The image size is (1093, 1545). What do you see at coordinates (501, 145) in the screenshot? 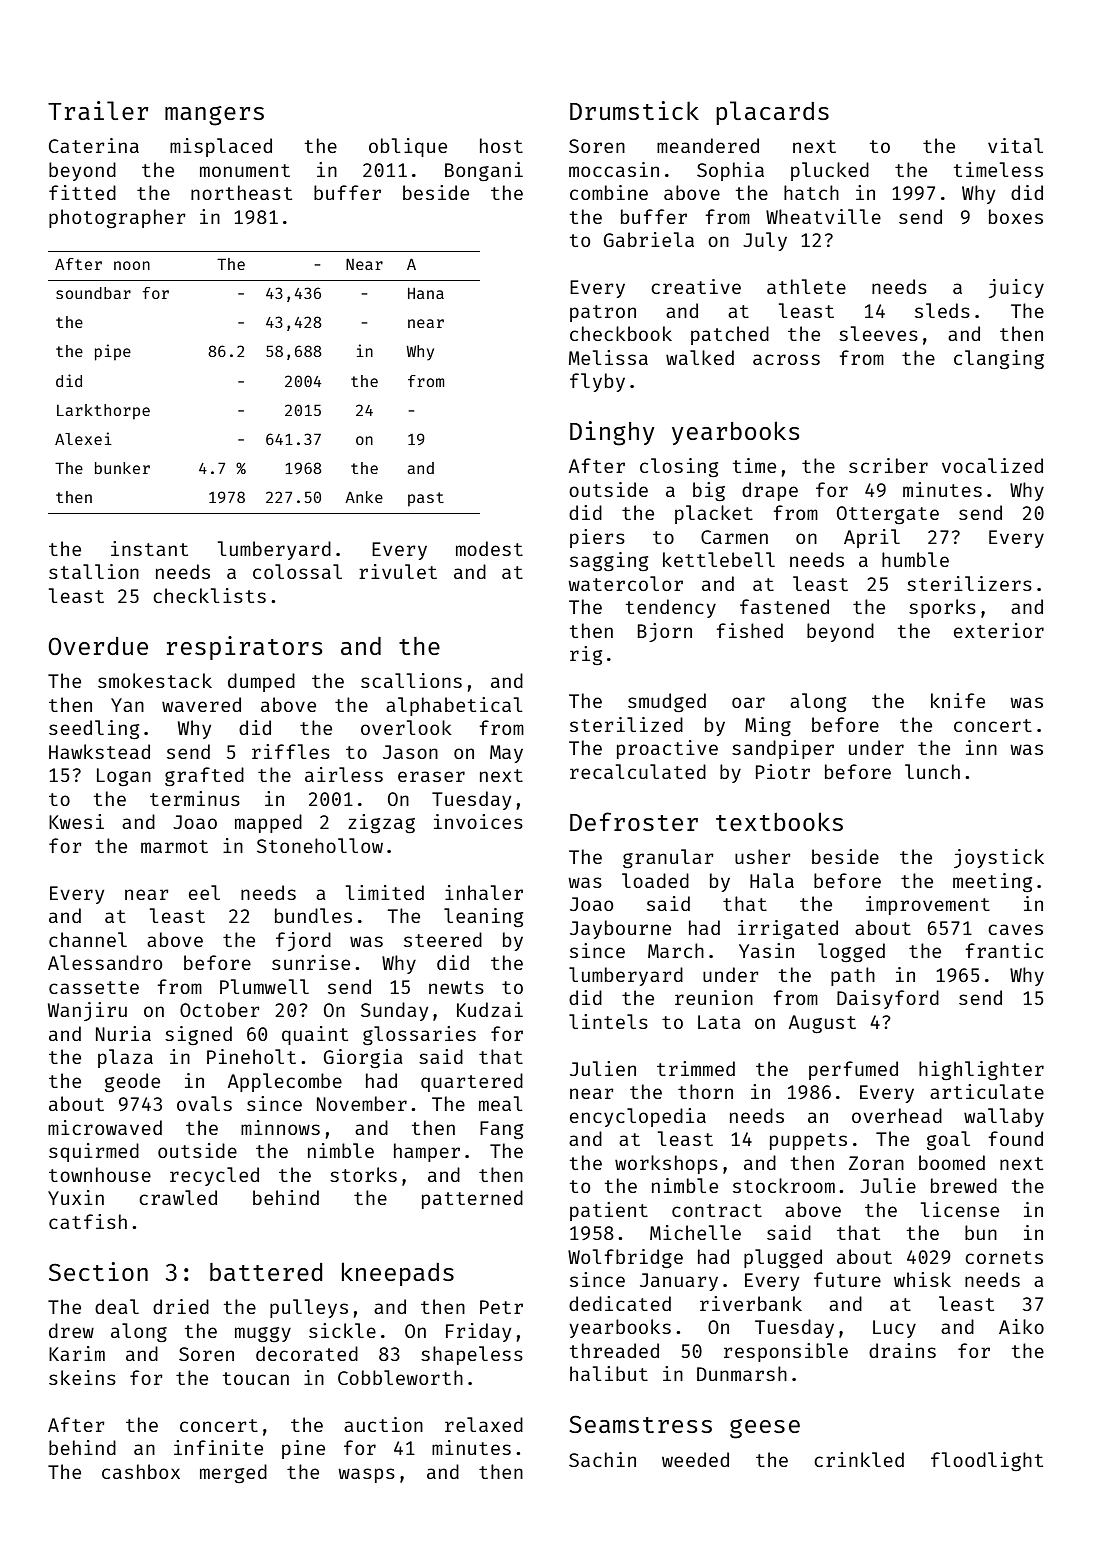
I see `host` at bounding box center [501, 145].
